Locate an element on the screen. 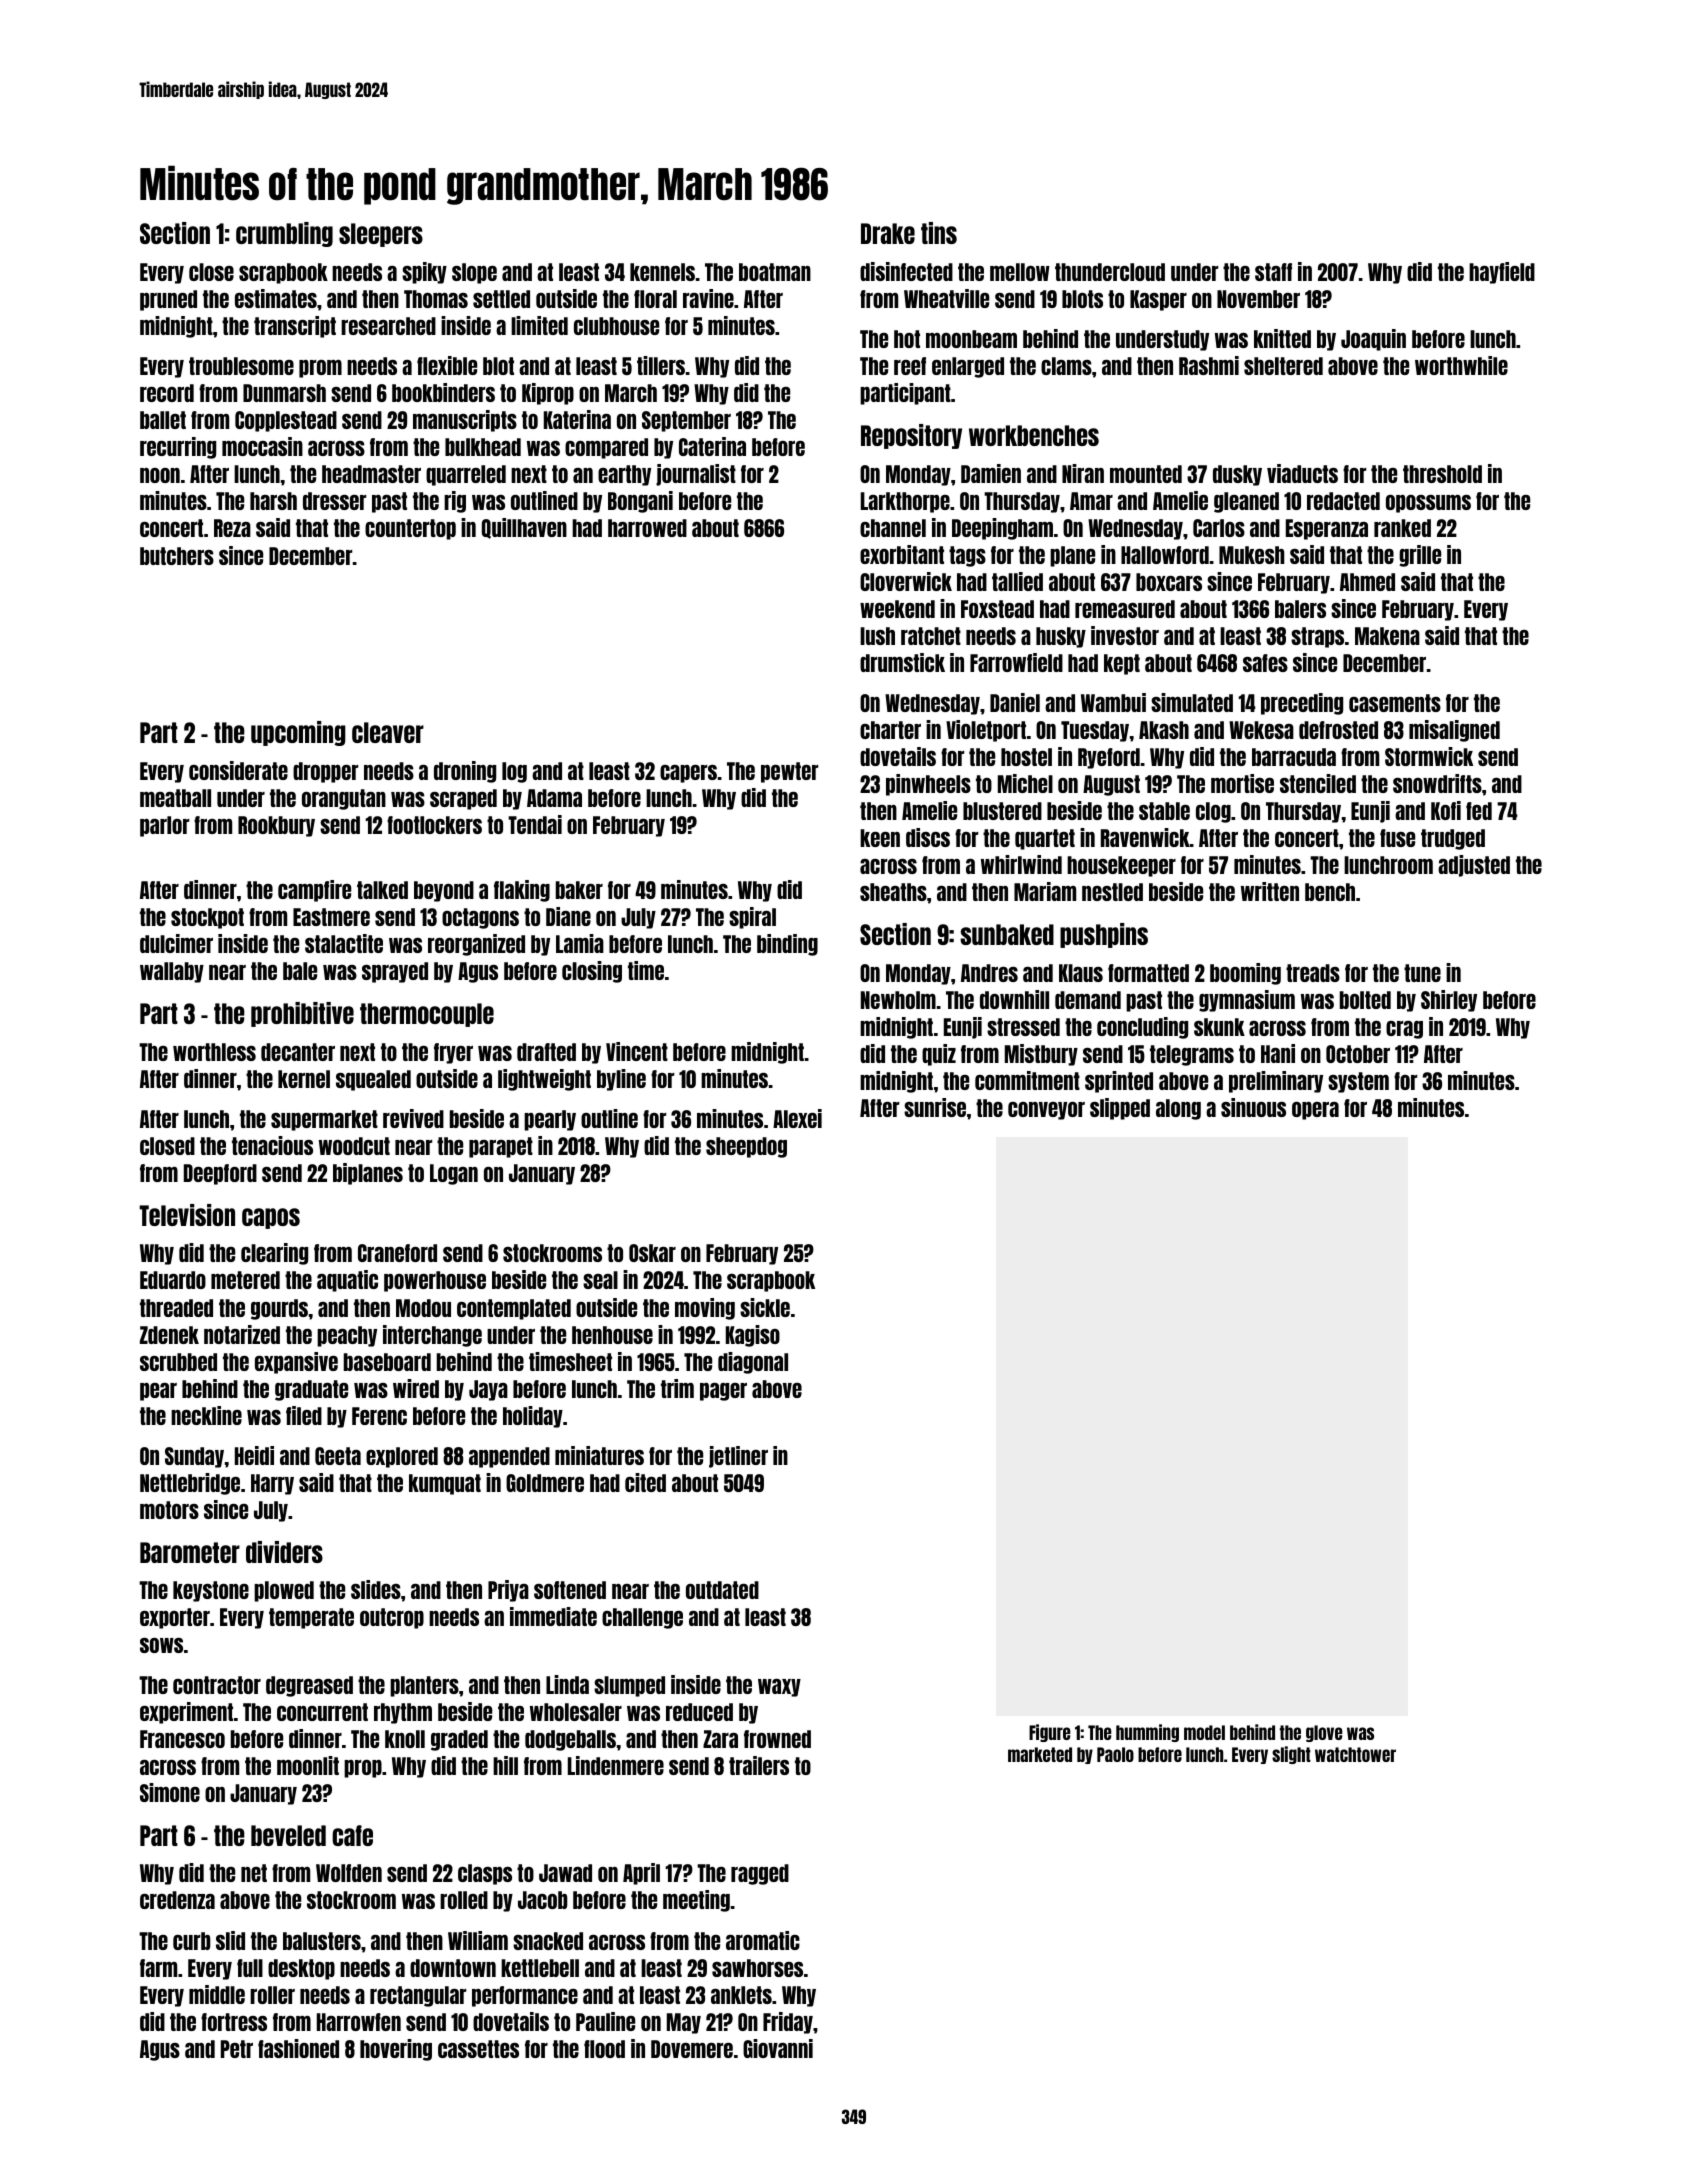  kennels is located at coordinates (662, 272).
